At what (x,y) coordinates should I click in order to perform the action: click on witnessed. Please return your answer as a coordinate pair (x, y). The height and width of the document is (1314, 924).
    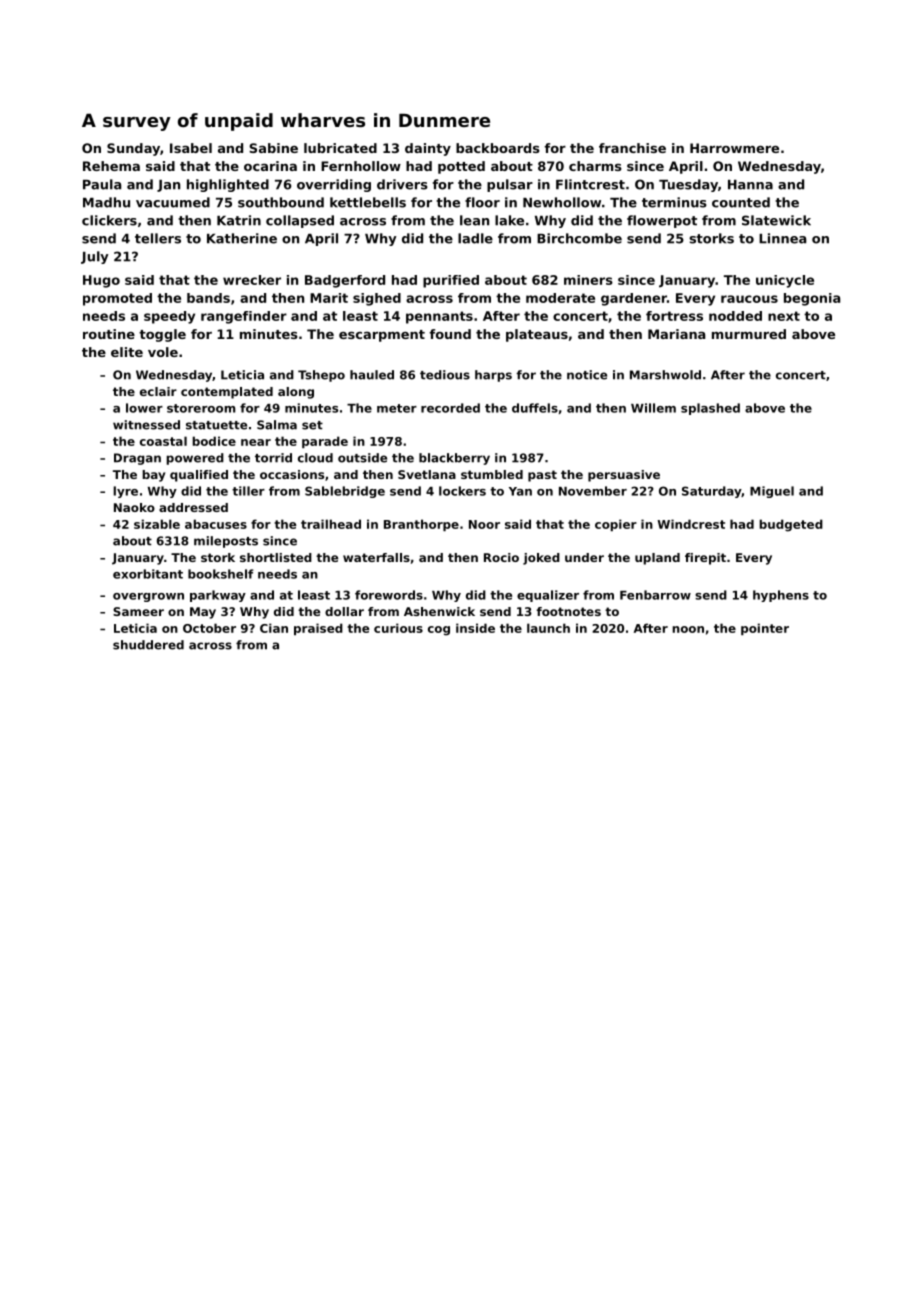
    Looking at the image, I should click on (146, 425).
